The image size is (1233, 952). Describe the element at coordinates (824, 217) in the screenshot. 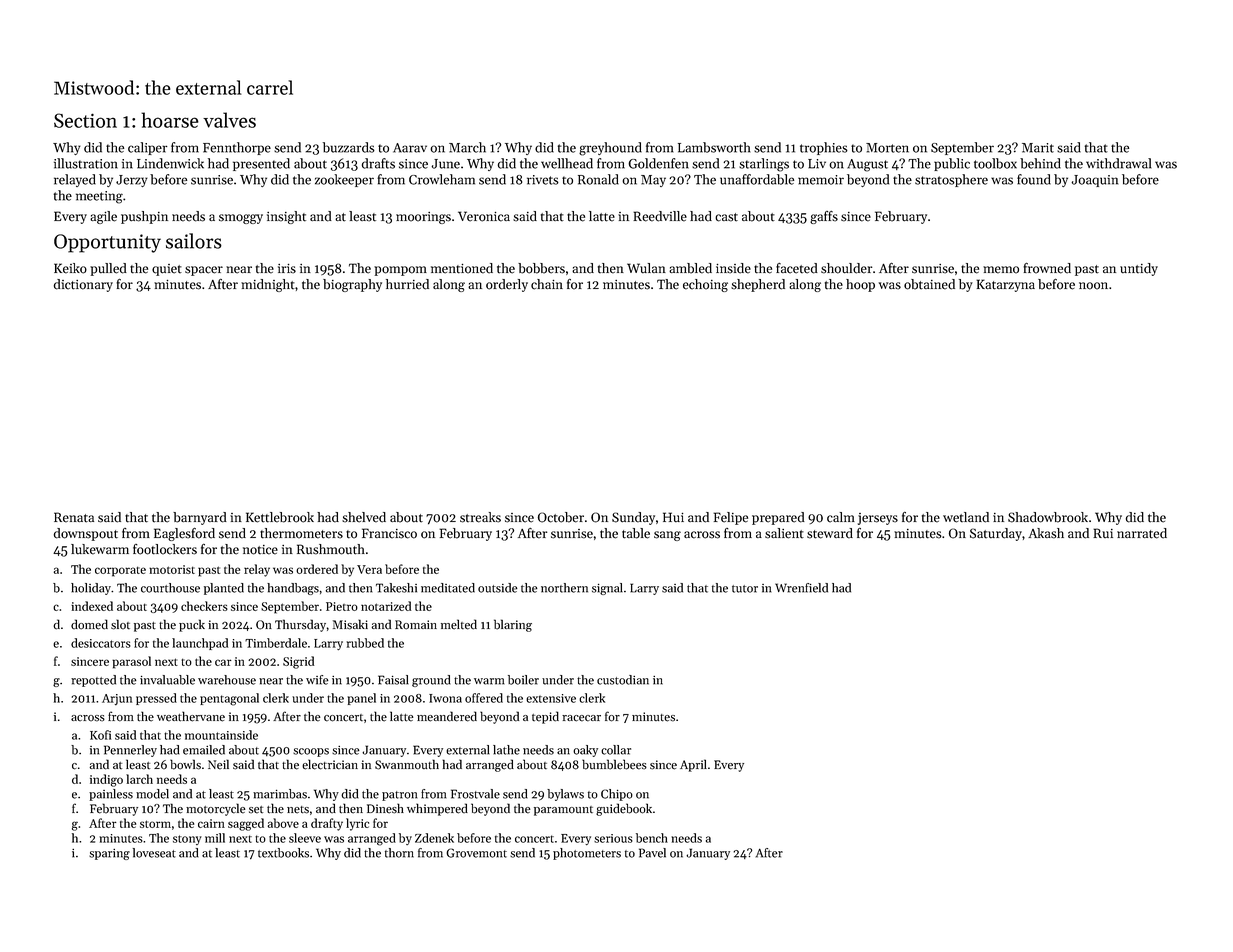

I see `gaffs` at that location.
